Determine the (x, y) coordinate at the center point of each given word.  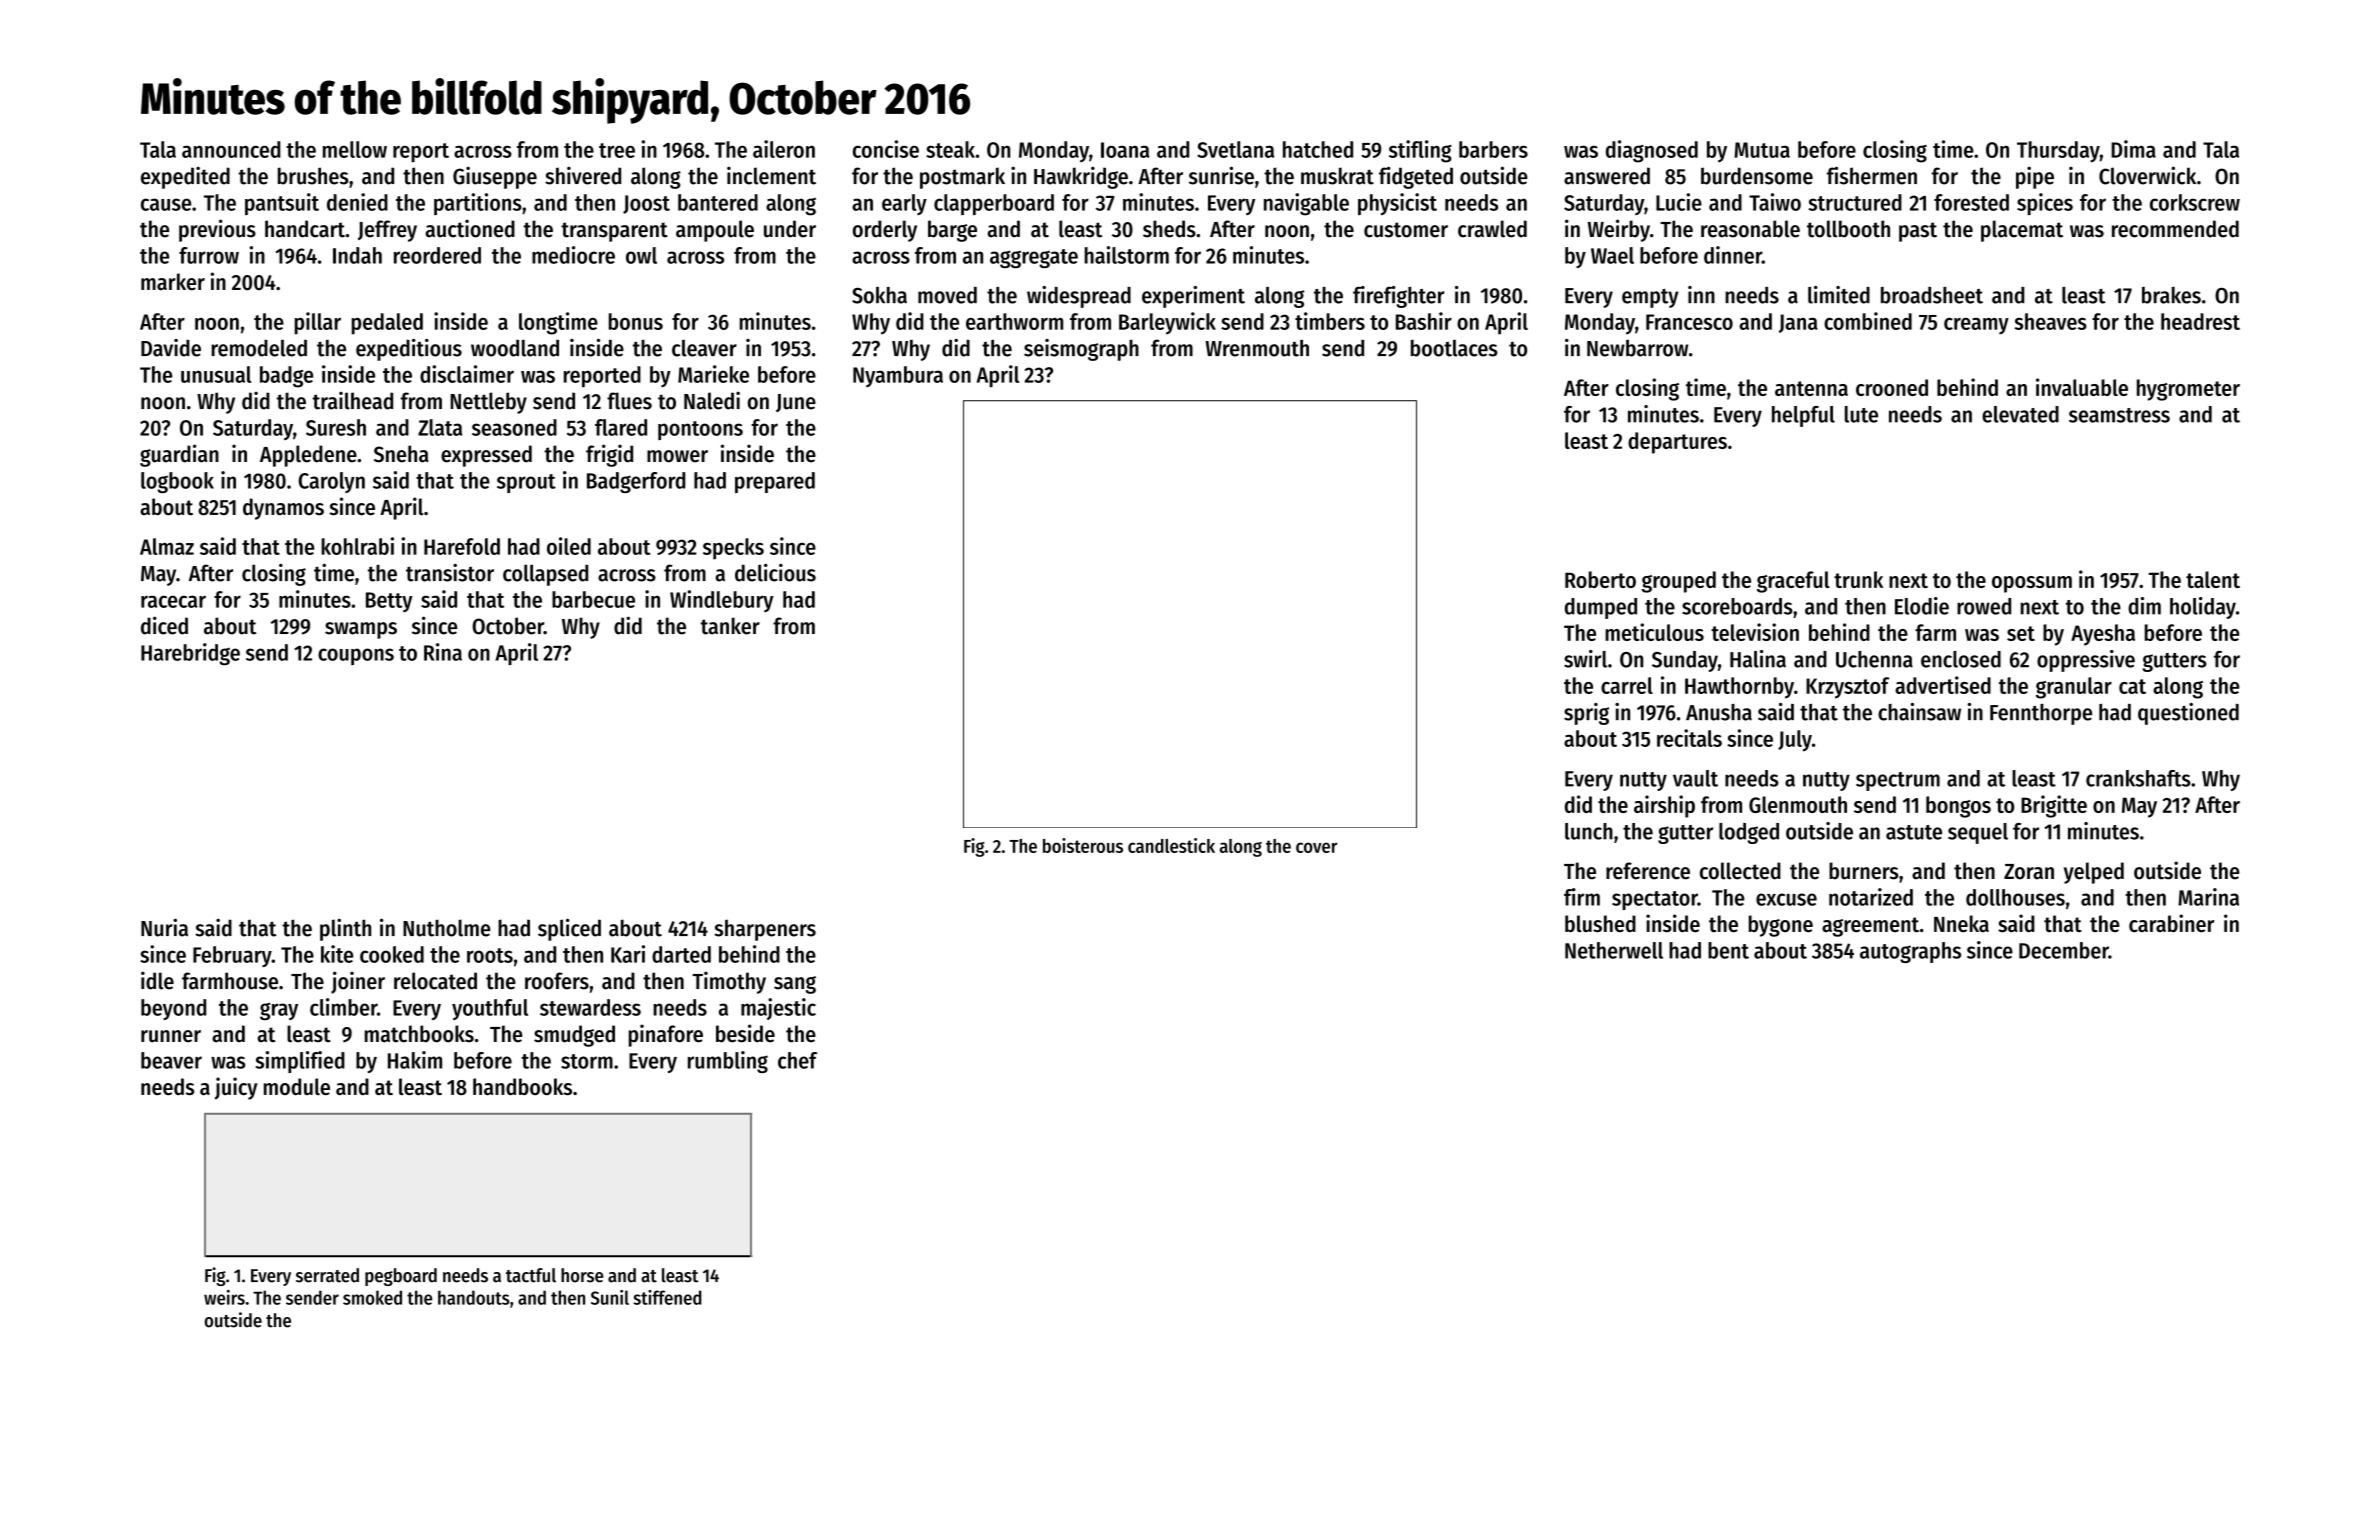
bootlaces (1454, 348)
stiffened (667, 1297)
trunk (1858, 579)
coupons (356, 656)
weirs (224, 1297)
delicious (775, 573)
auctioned (470, 228)
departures (1677, 443)
